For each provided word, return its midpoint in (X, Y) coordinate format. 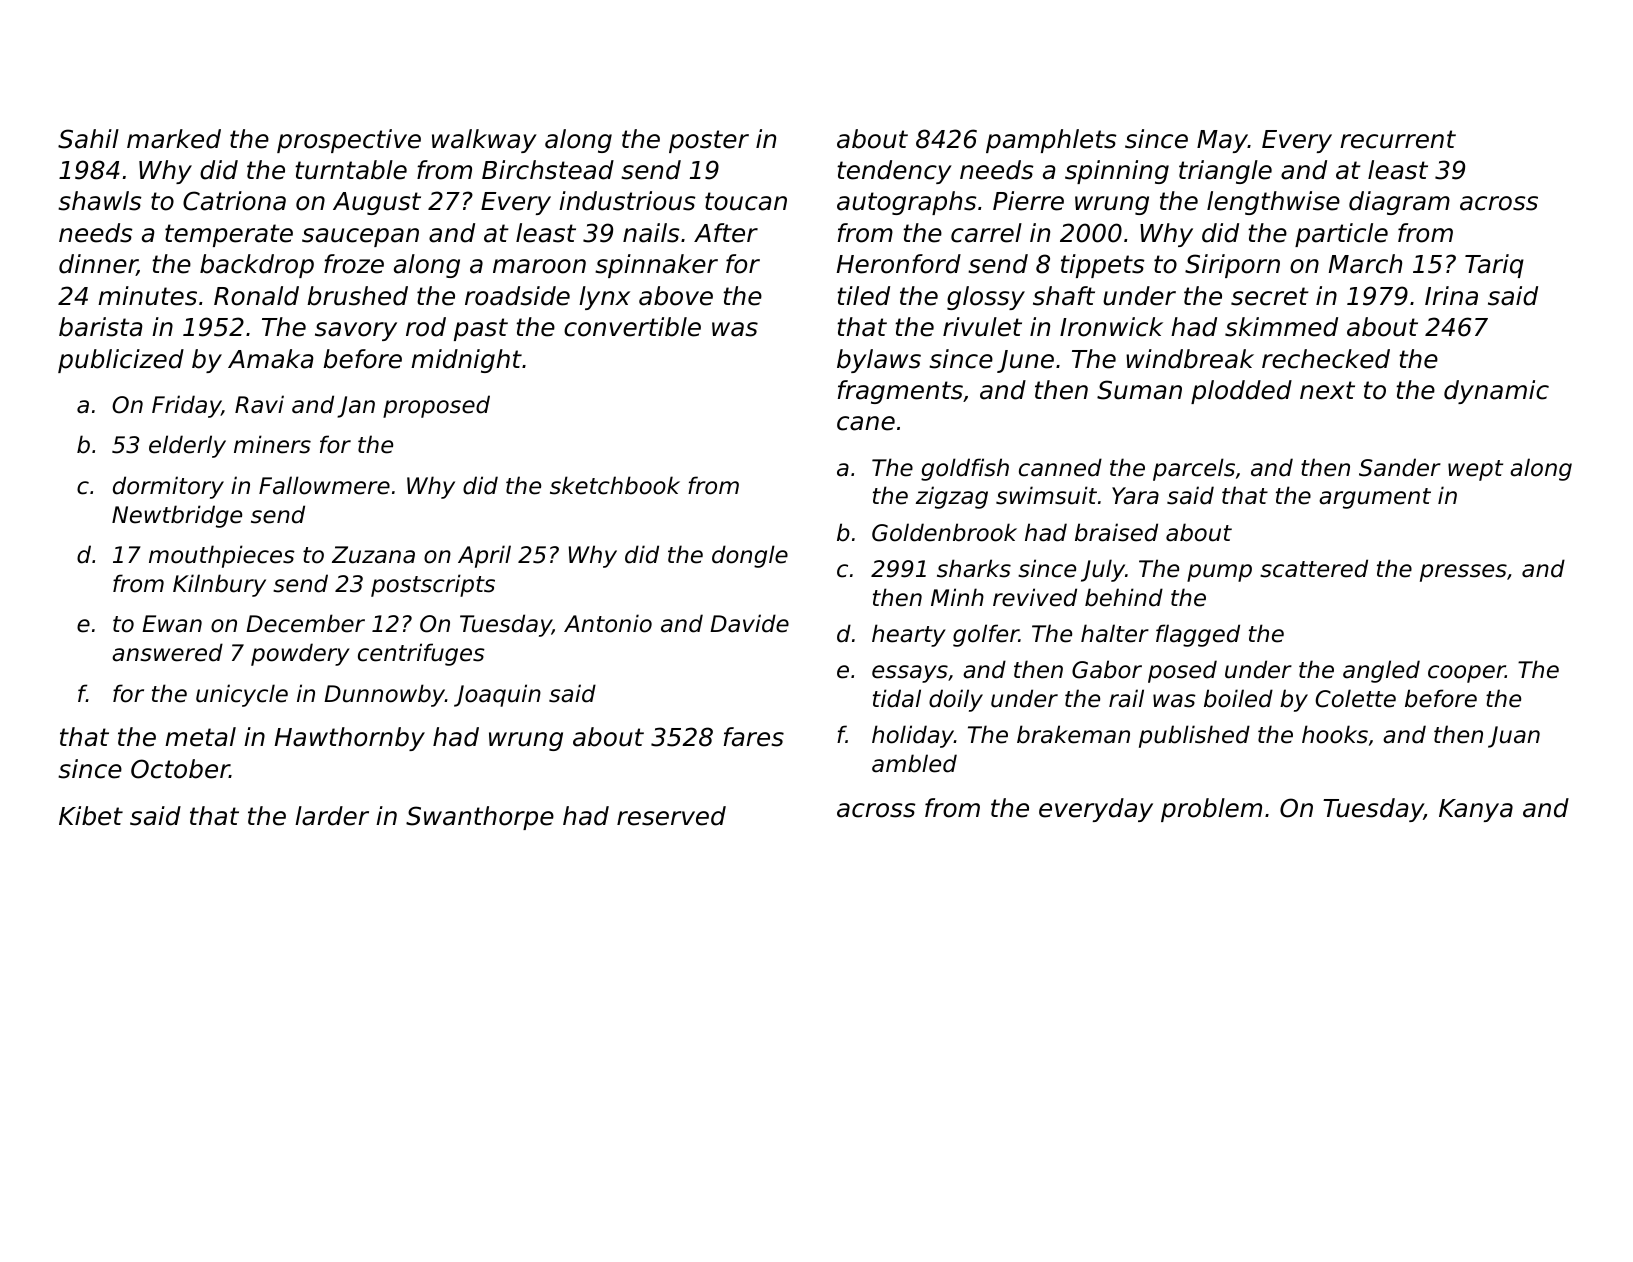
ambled (914, 763)
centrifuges (421, 654)
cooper (1466, 674)
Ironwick (1111, 327)
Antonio (608, 623)
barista (101, 327)
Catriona (234, 201)
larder (332, 816)
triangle (1225, 172)
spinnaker (656, 266)
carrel (986, 233)
